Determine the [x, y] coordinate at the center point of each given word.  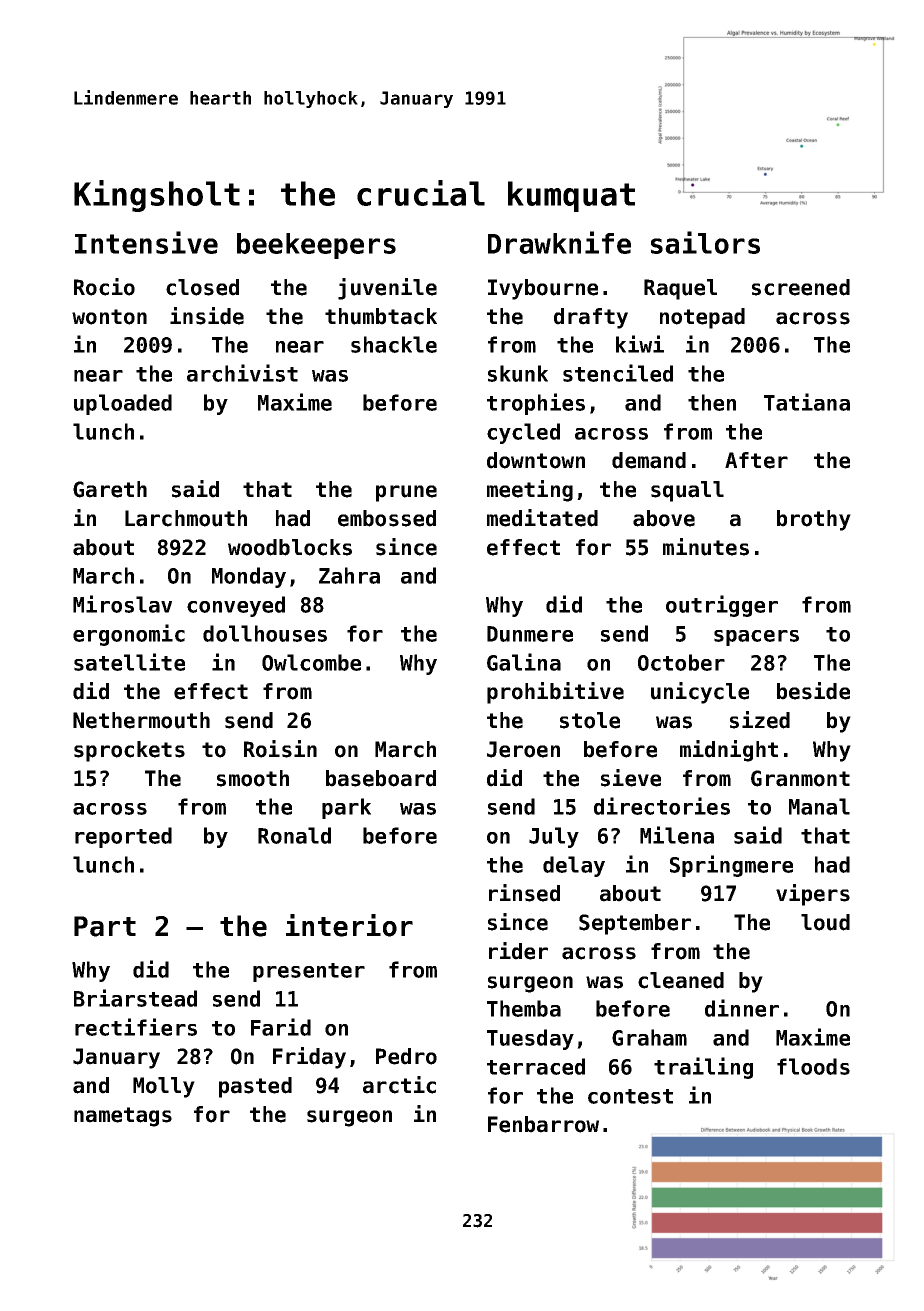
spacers [756, 638]
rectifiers [136, 1027]
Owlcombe [311, 662]
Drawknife [559, 242]
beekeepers [316, 246]
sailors [705, 242]
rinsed [524, 893]
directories [662, 806]
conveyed [236, 606]
